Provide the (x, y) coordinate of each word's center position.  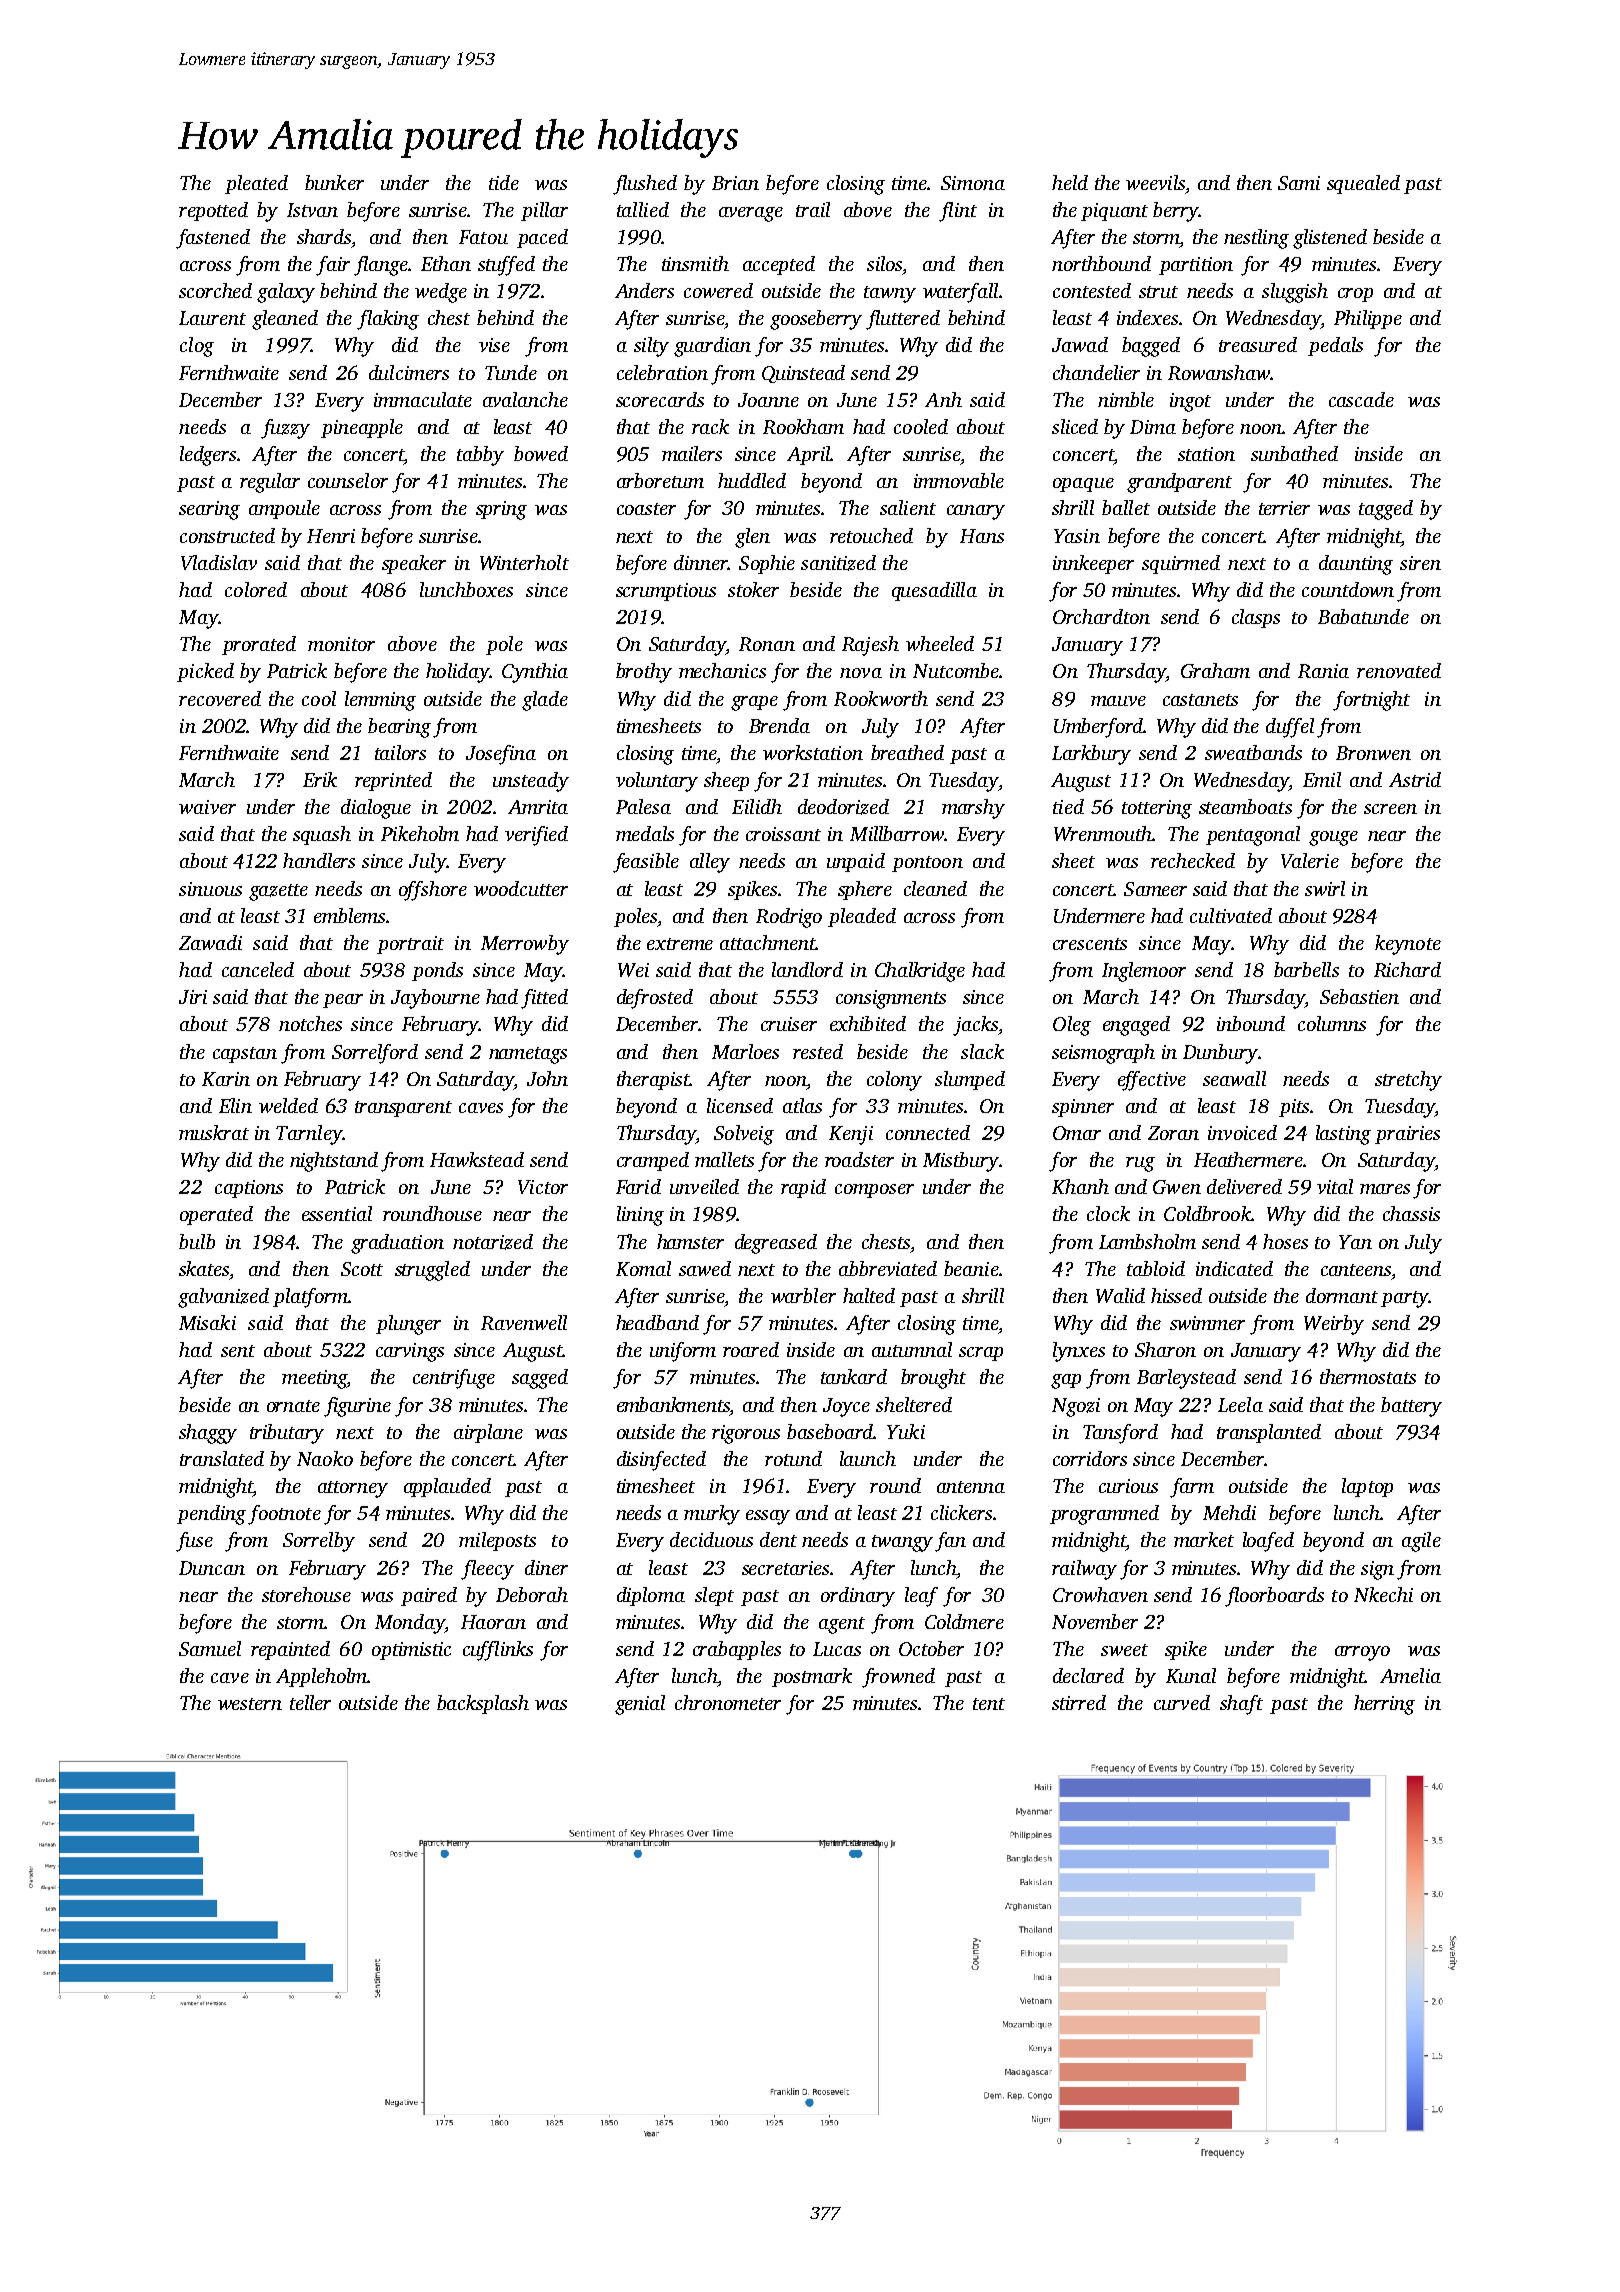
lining (640, 1216)
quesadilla (934, 591)
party (1405, 1299)
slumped (970, 1080)
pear (343, 1001)
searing (209, 510)
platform (310, 1298)
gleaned (285, 320)
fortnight (1371, 701)
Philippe (1368, 319)
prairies (1407, 1135)
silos (884, 263)
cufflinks (498, 1651)
